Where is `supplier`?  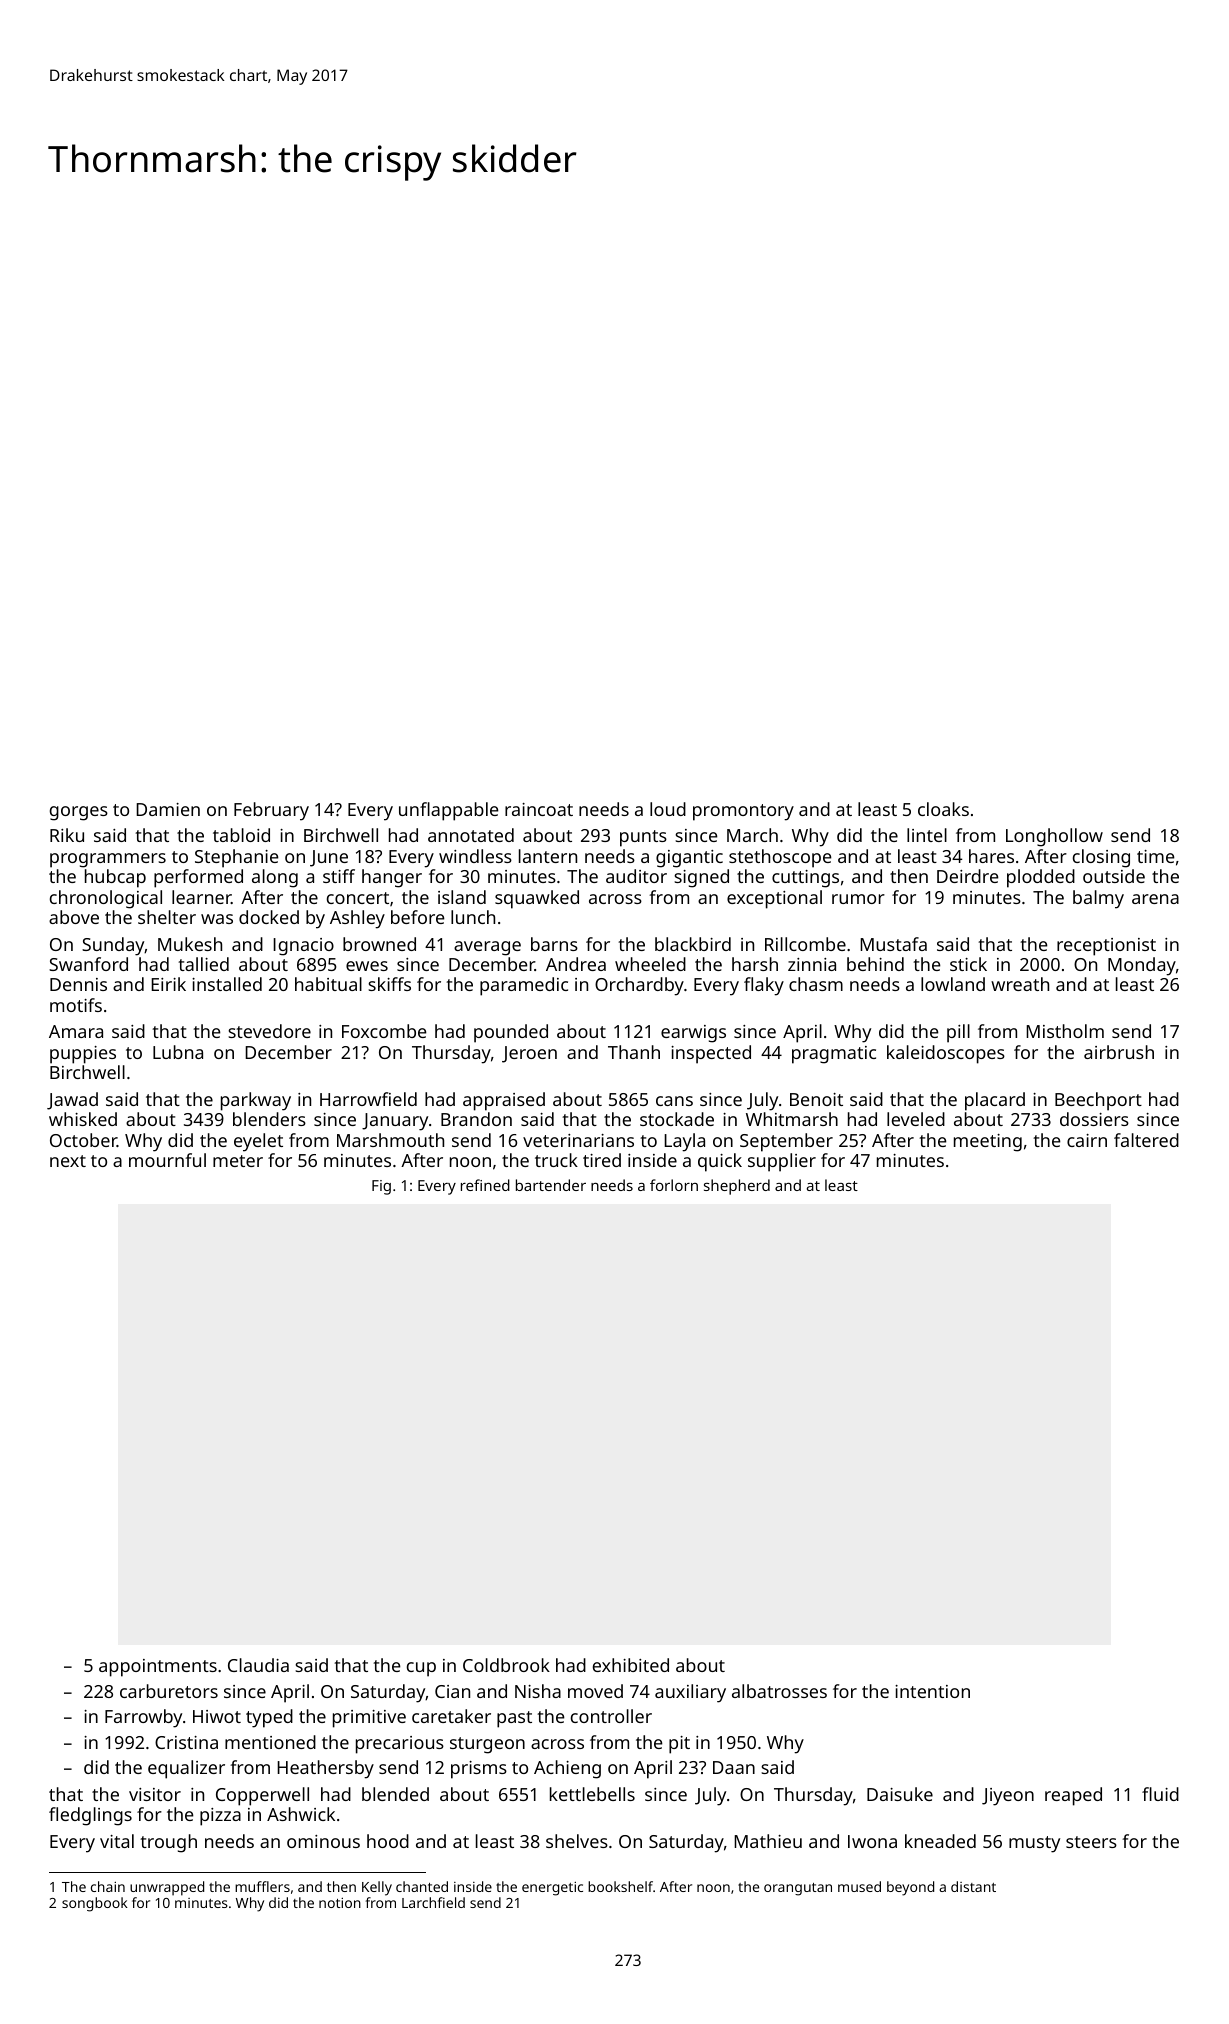
supplier is located at coordinates (782, 1162).
